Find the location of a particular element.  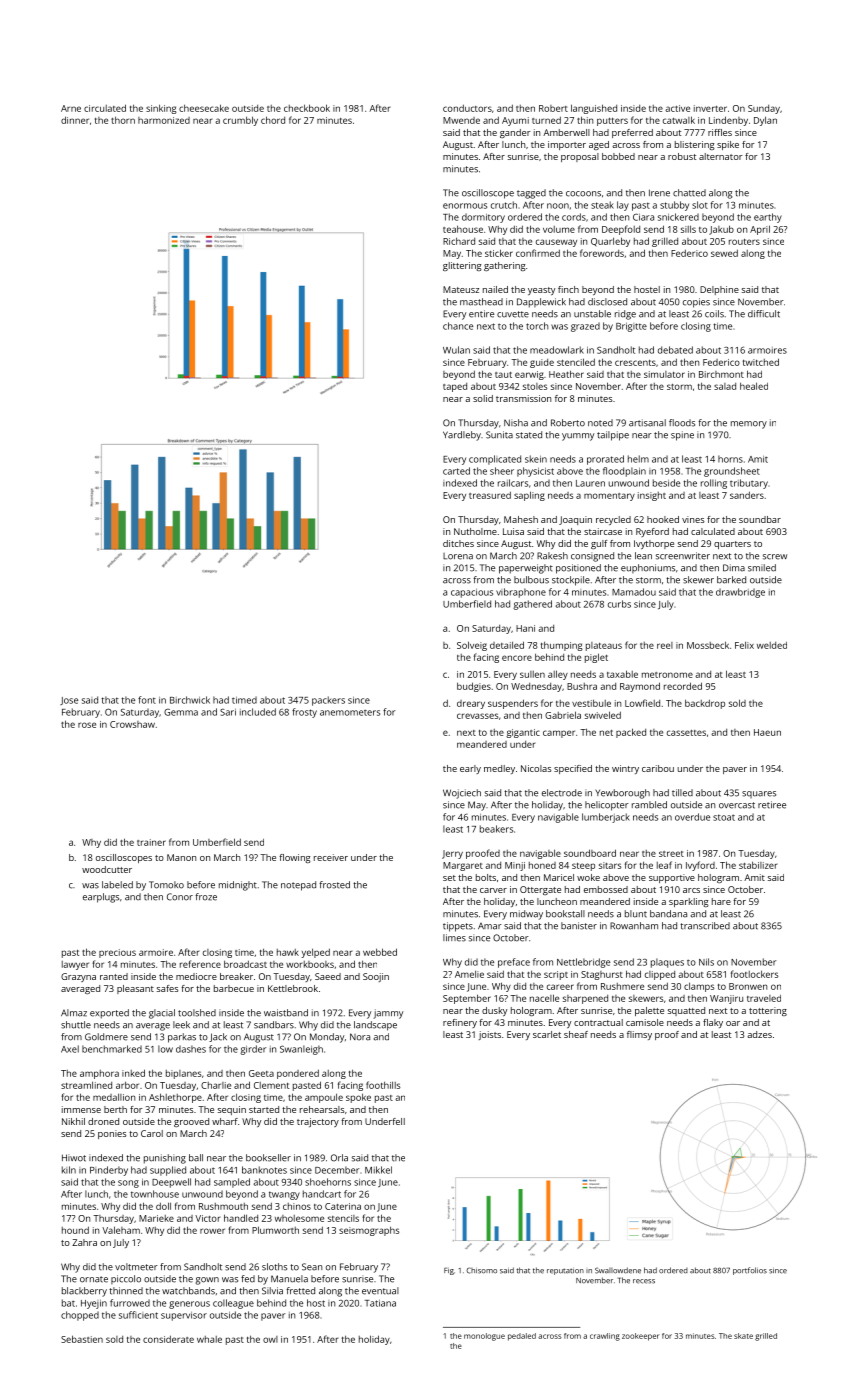

thorn is located at coordinates (123, 120).
